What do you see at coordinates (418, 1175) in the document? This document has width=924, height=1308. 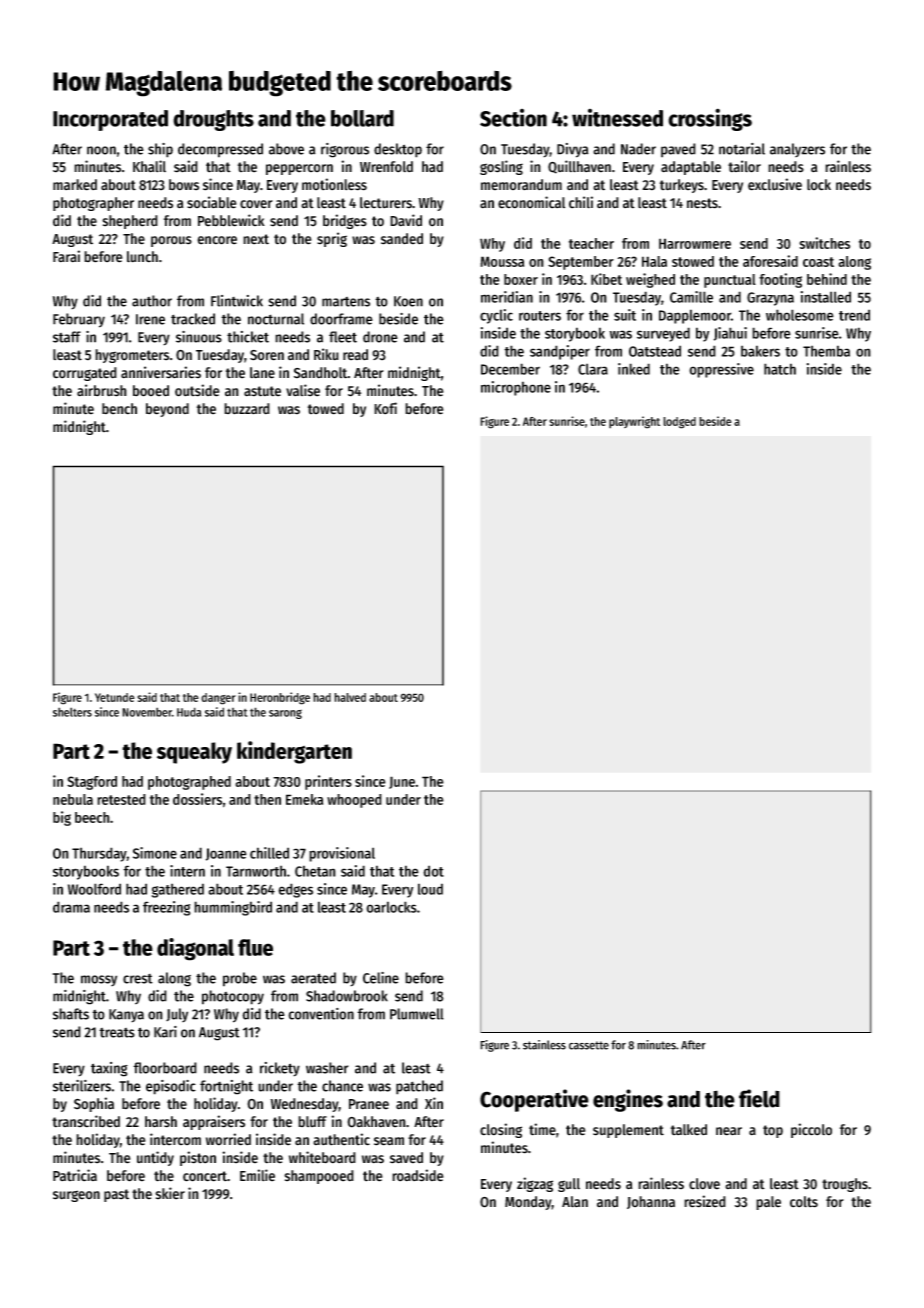 I see `roadside` at bounding box center [418, 1175].
